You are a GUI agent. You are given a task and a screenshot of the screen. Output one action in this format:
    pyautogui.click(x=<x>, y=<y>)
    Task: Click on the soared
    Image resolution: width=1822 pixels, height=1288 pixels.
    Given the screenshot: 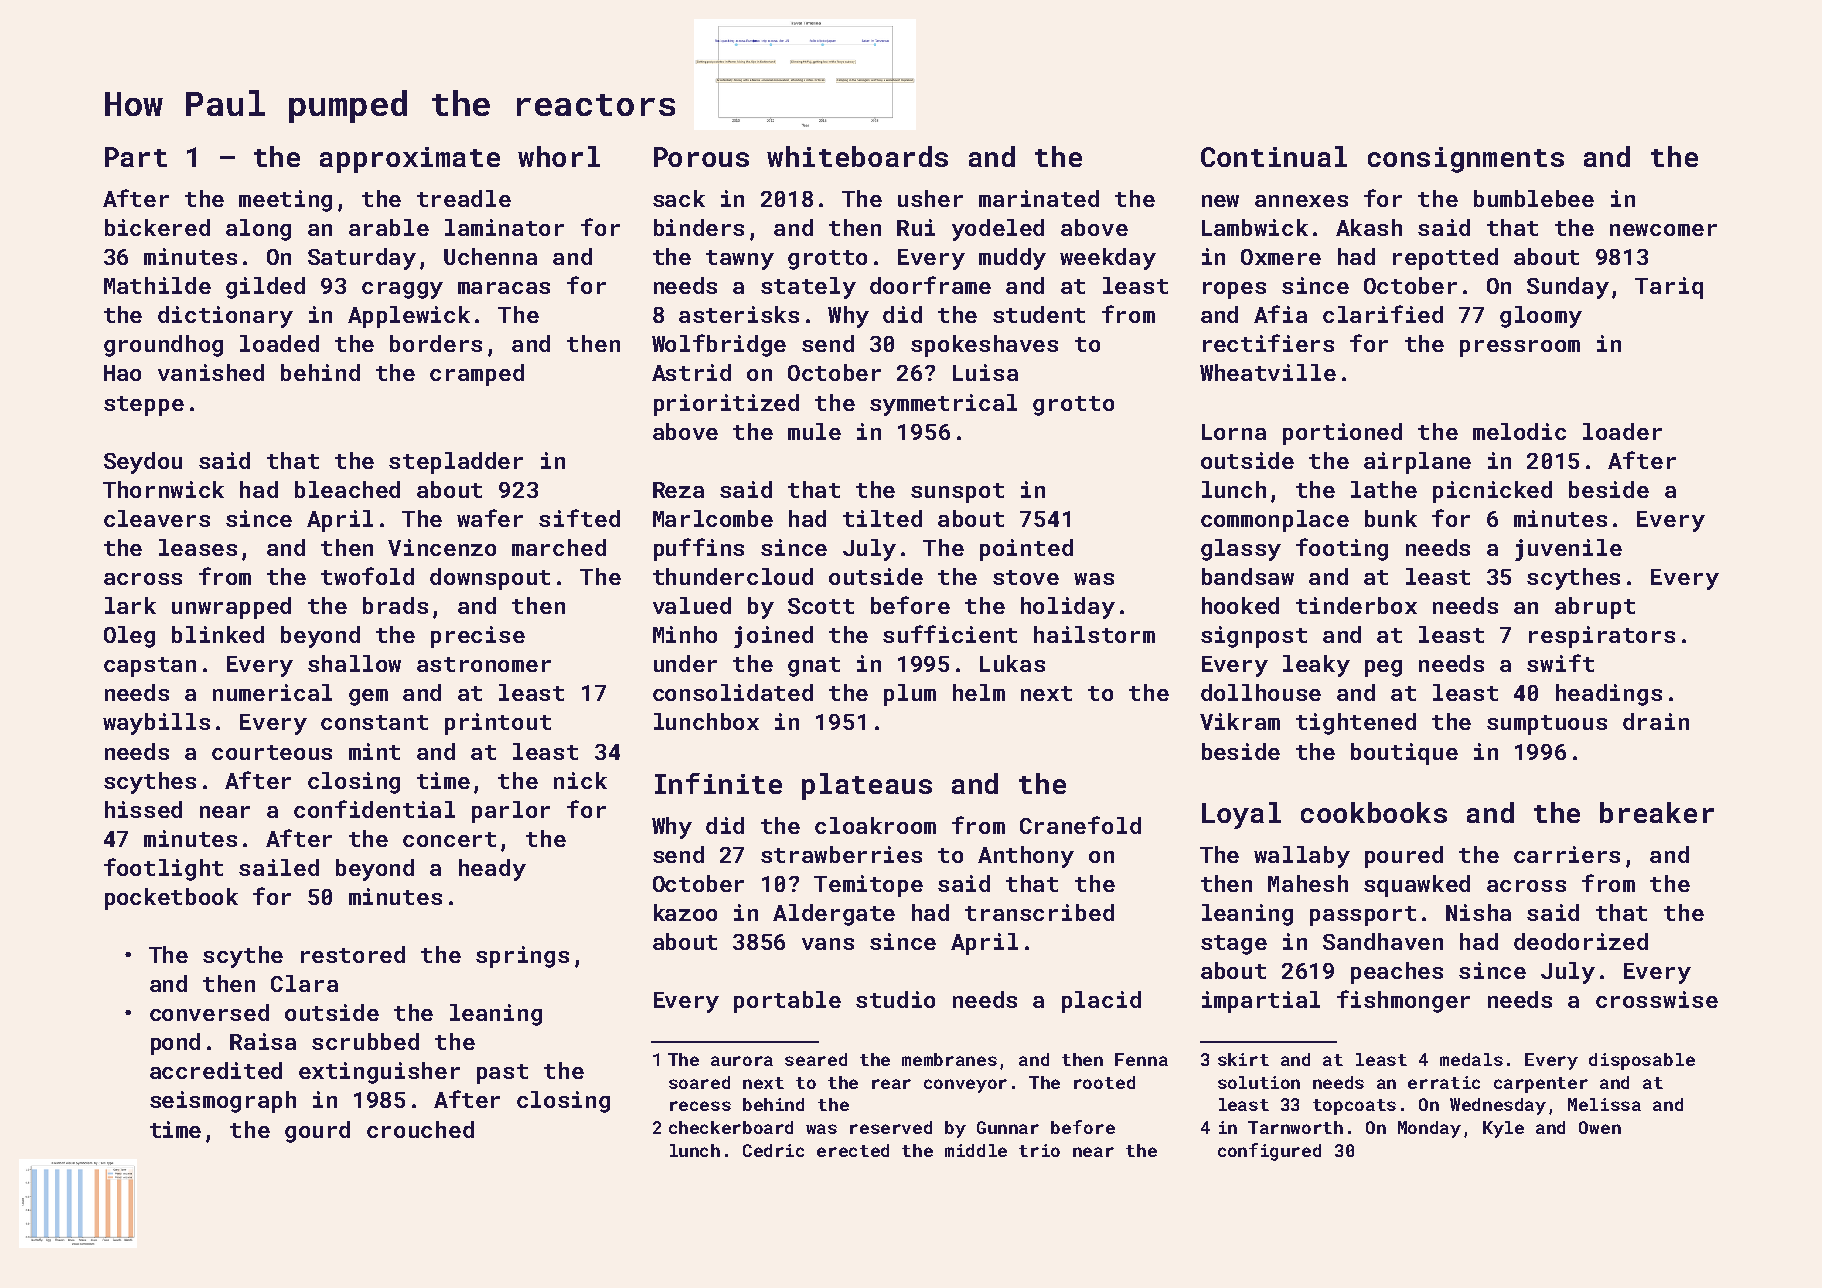 What is the action you would take?
    pyautogui.click(x=699, y=1082)
